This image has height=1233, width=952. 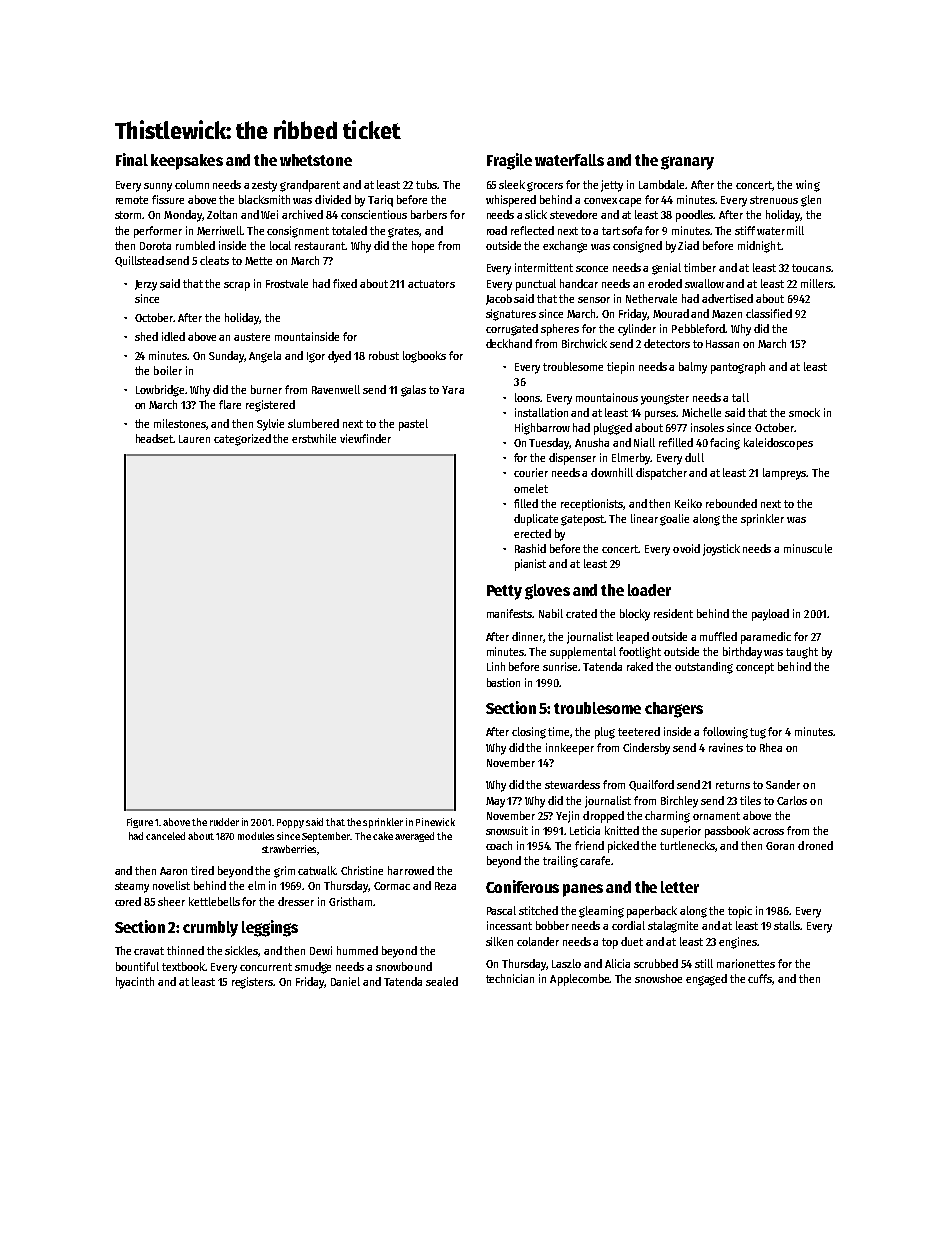 What do you see at coordinates (314, 438) in the image?
I see `erstwhile` at bounding box center [314, 438].
